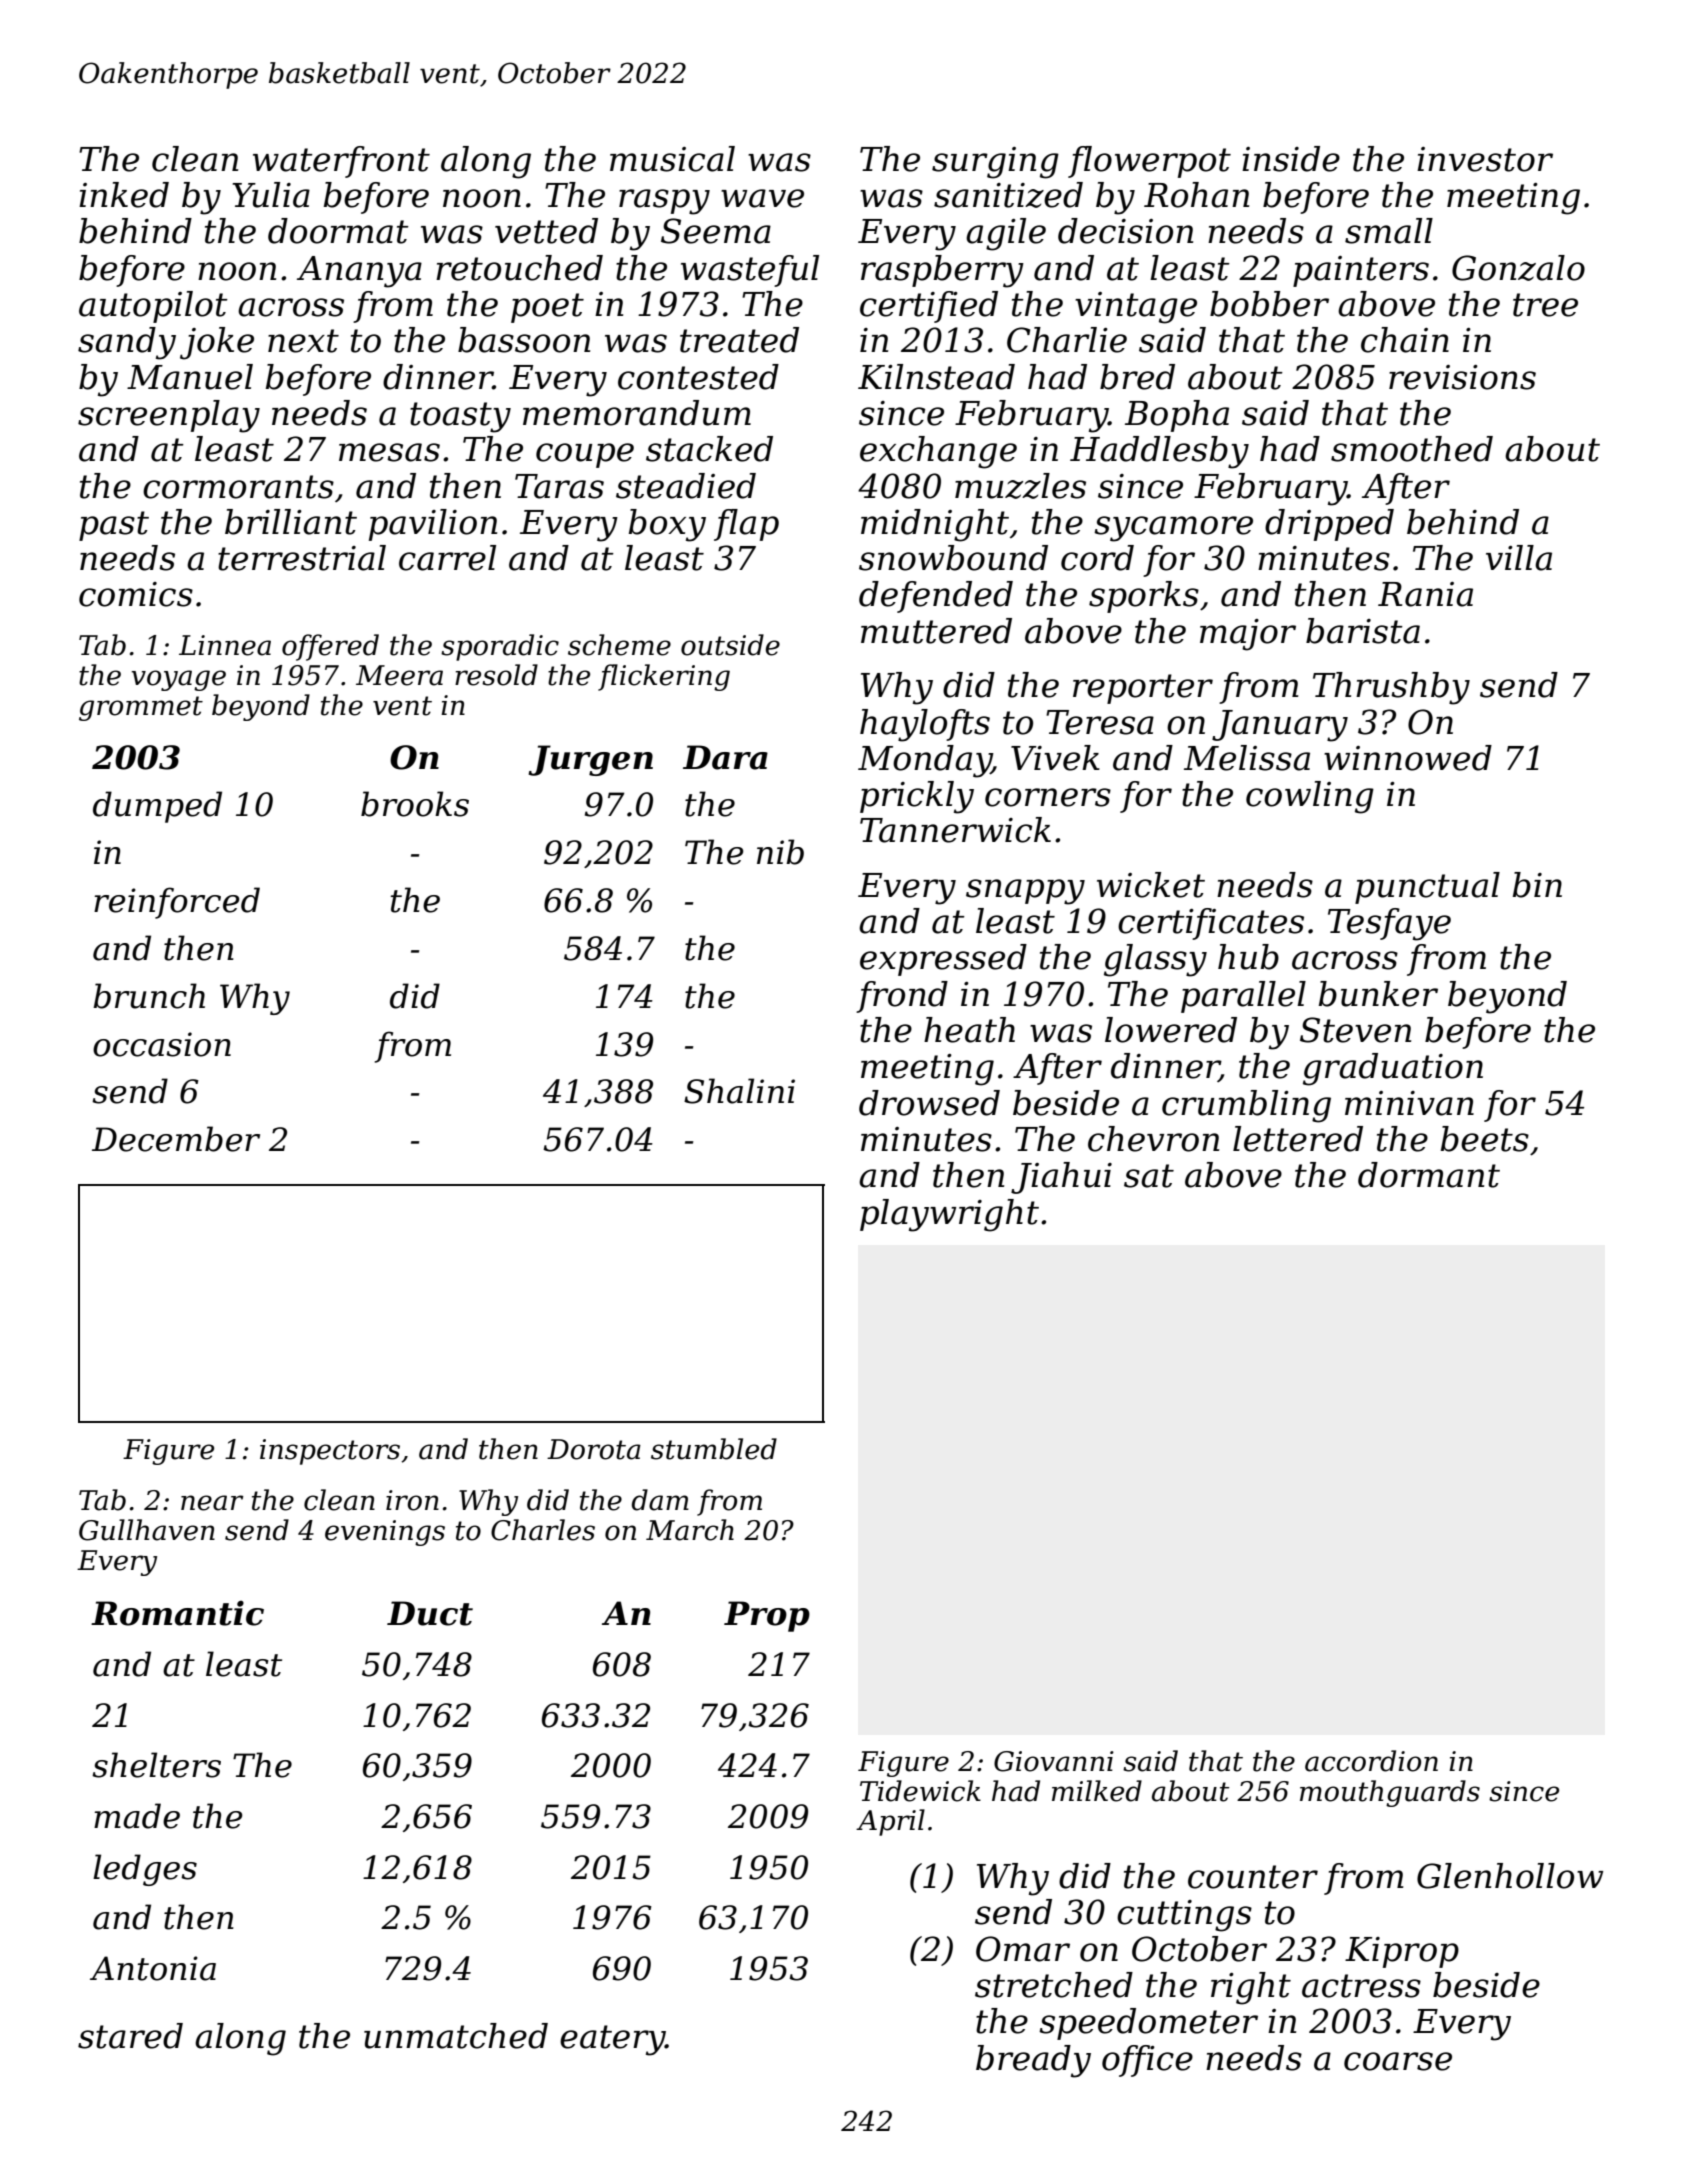 This screenshot has height=2178, width=1683. Describe the element at coordinates (176, 1139) in the screenshot. I see `December` at that location.
